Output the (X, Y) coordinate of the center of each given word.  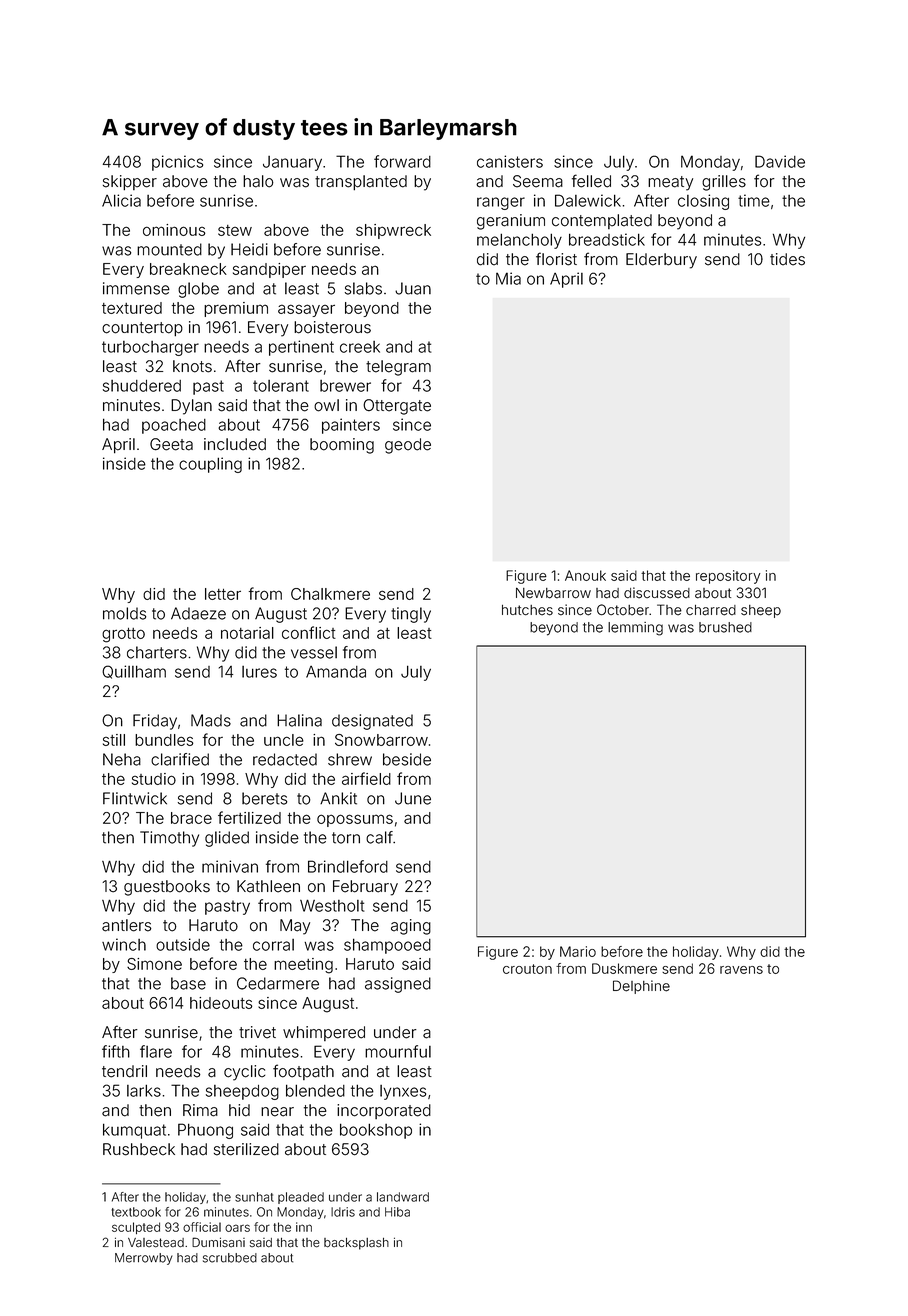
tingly (411, 615)
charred (711, 610)
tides (787, 259)
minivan (230, 866)
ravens (741, 970)
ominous (174, 230)
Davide (780, 161)
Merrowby (143, 1259)
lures (259, 672)
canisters (510, 161)
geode (408, 446)
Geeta (171, 444)
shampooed (387, 946)
